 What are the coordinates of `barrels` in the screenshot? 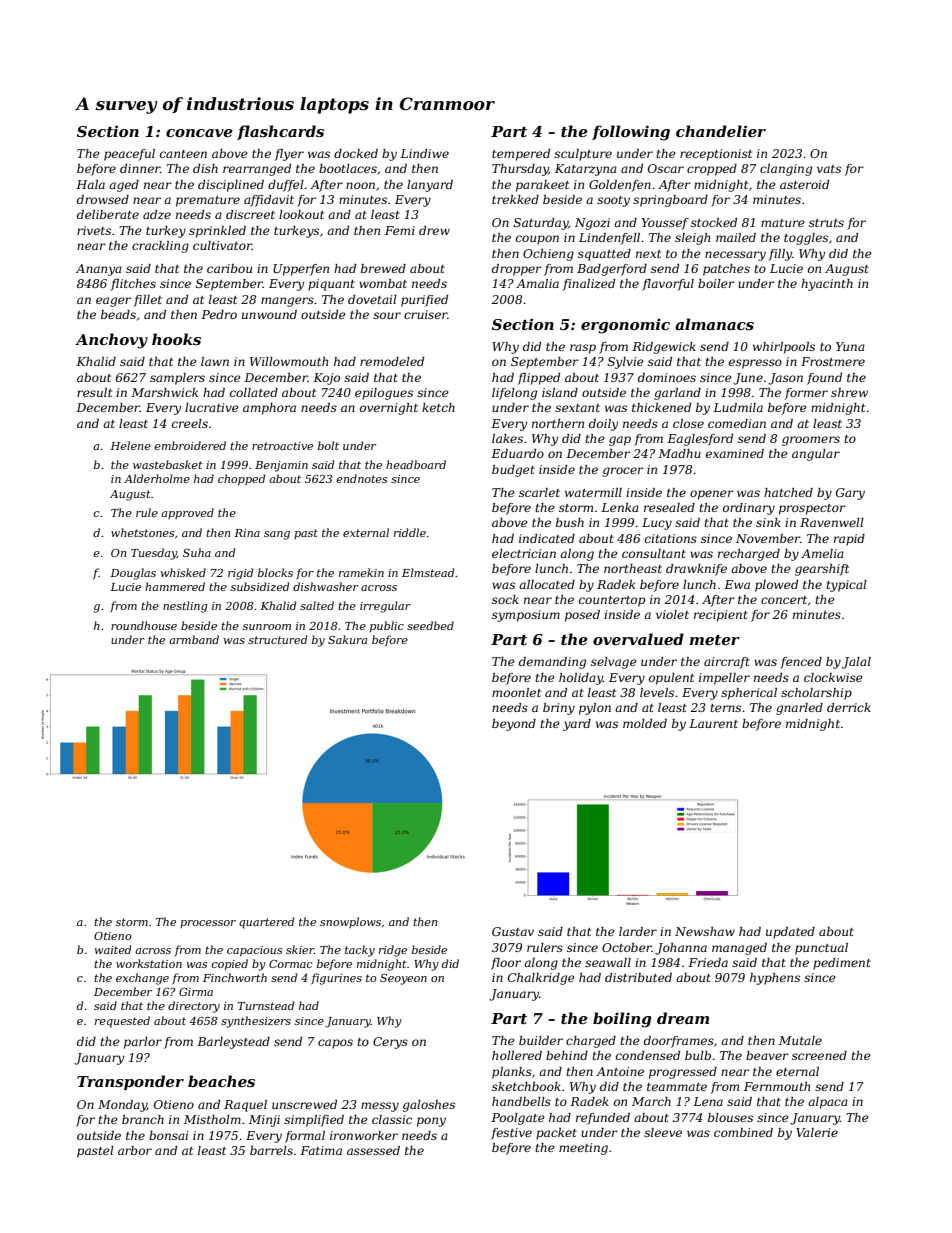 It's located at (271, 1150).
